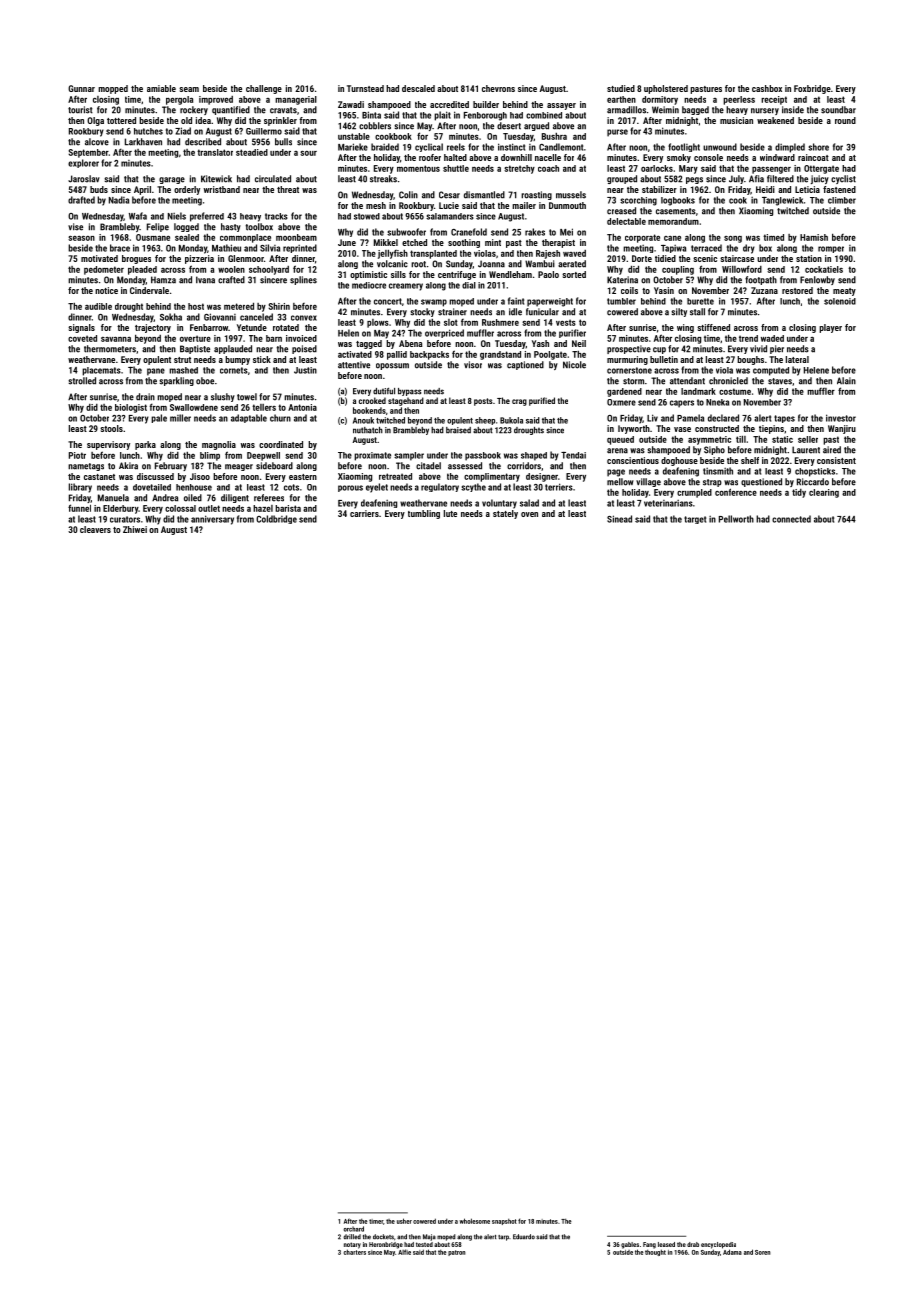  What do you see at coordinates (95, 529) in the document?
I see `cleavers` at bounding box center [95, 529].
